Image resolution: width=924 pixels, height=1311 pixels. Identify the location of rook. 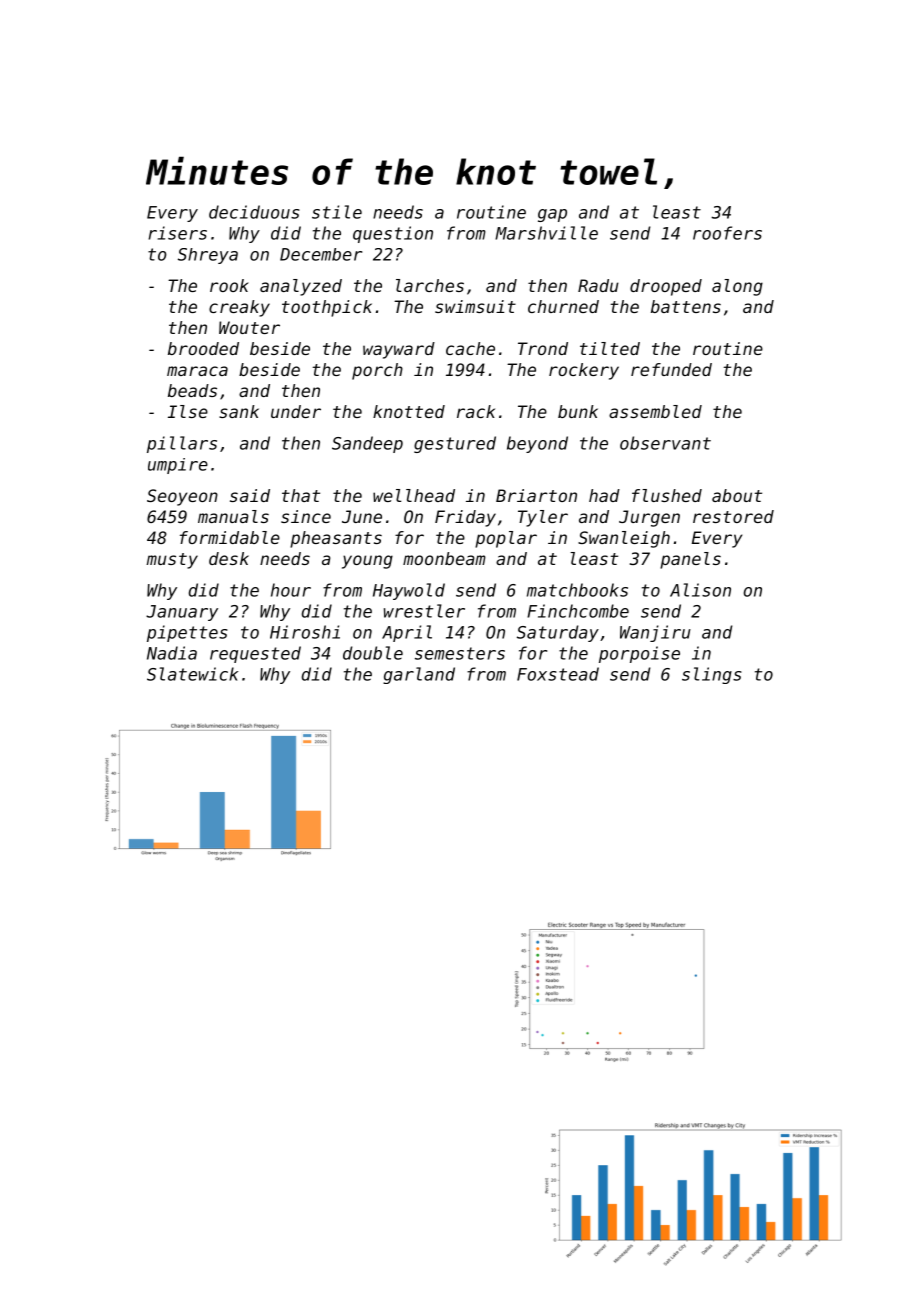
(229, 285).
